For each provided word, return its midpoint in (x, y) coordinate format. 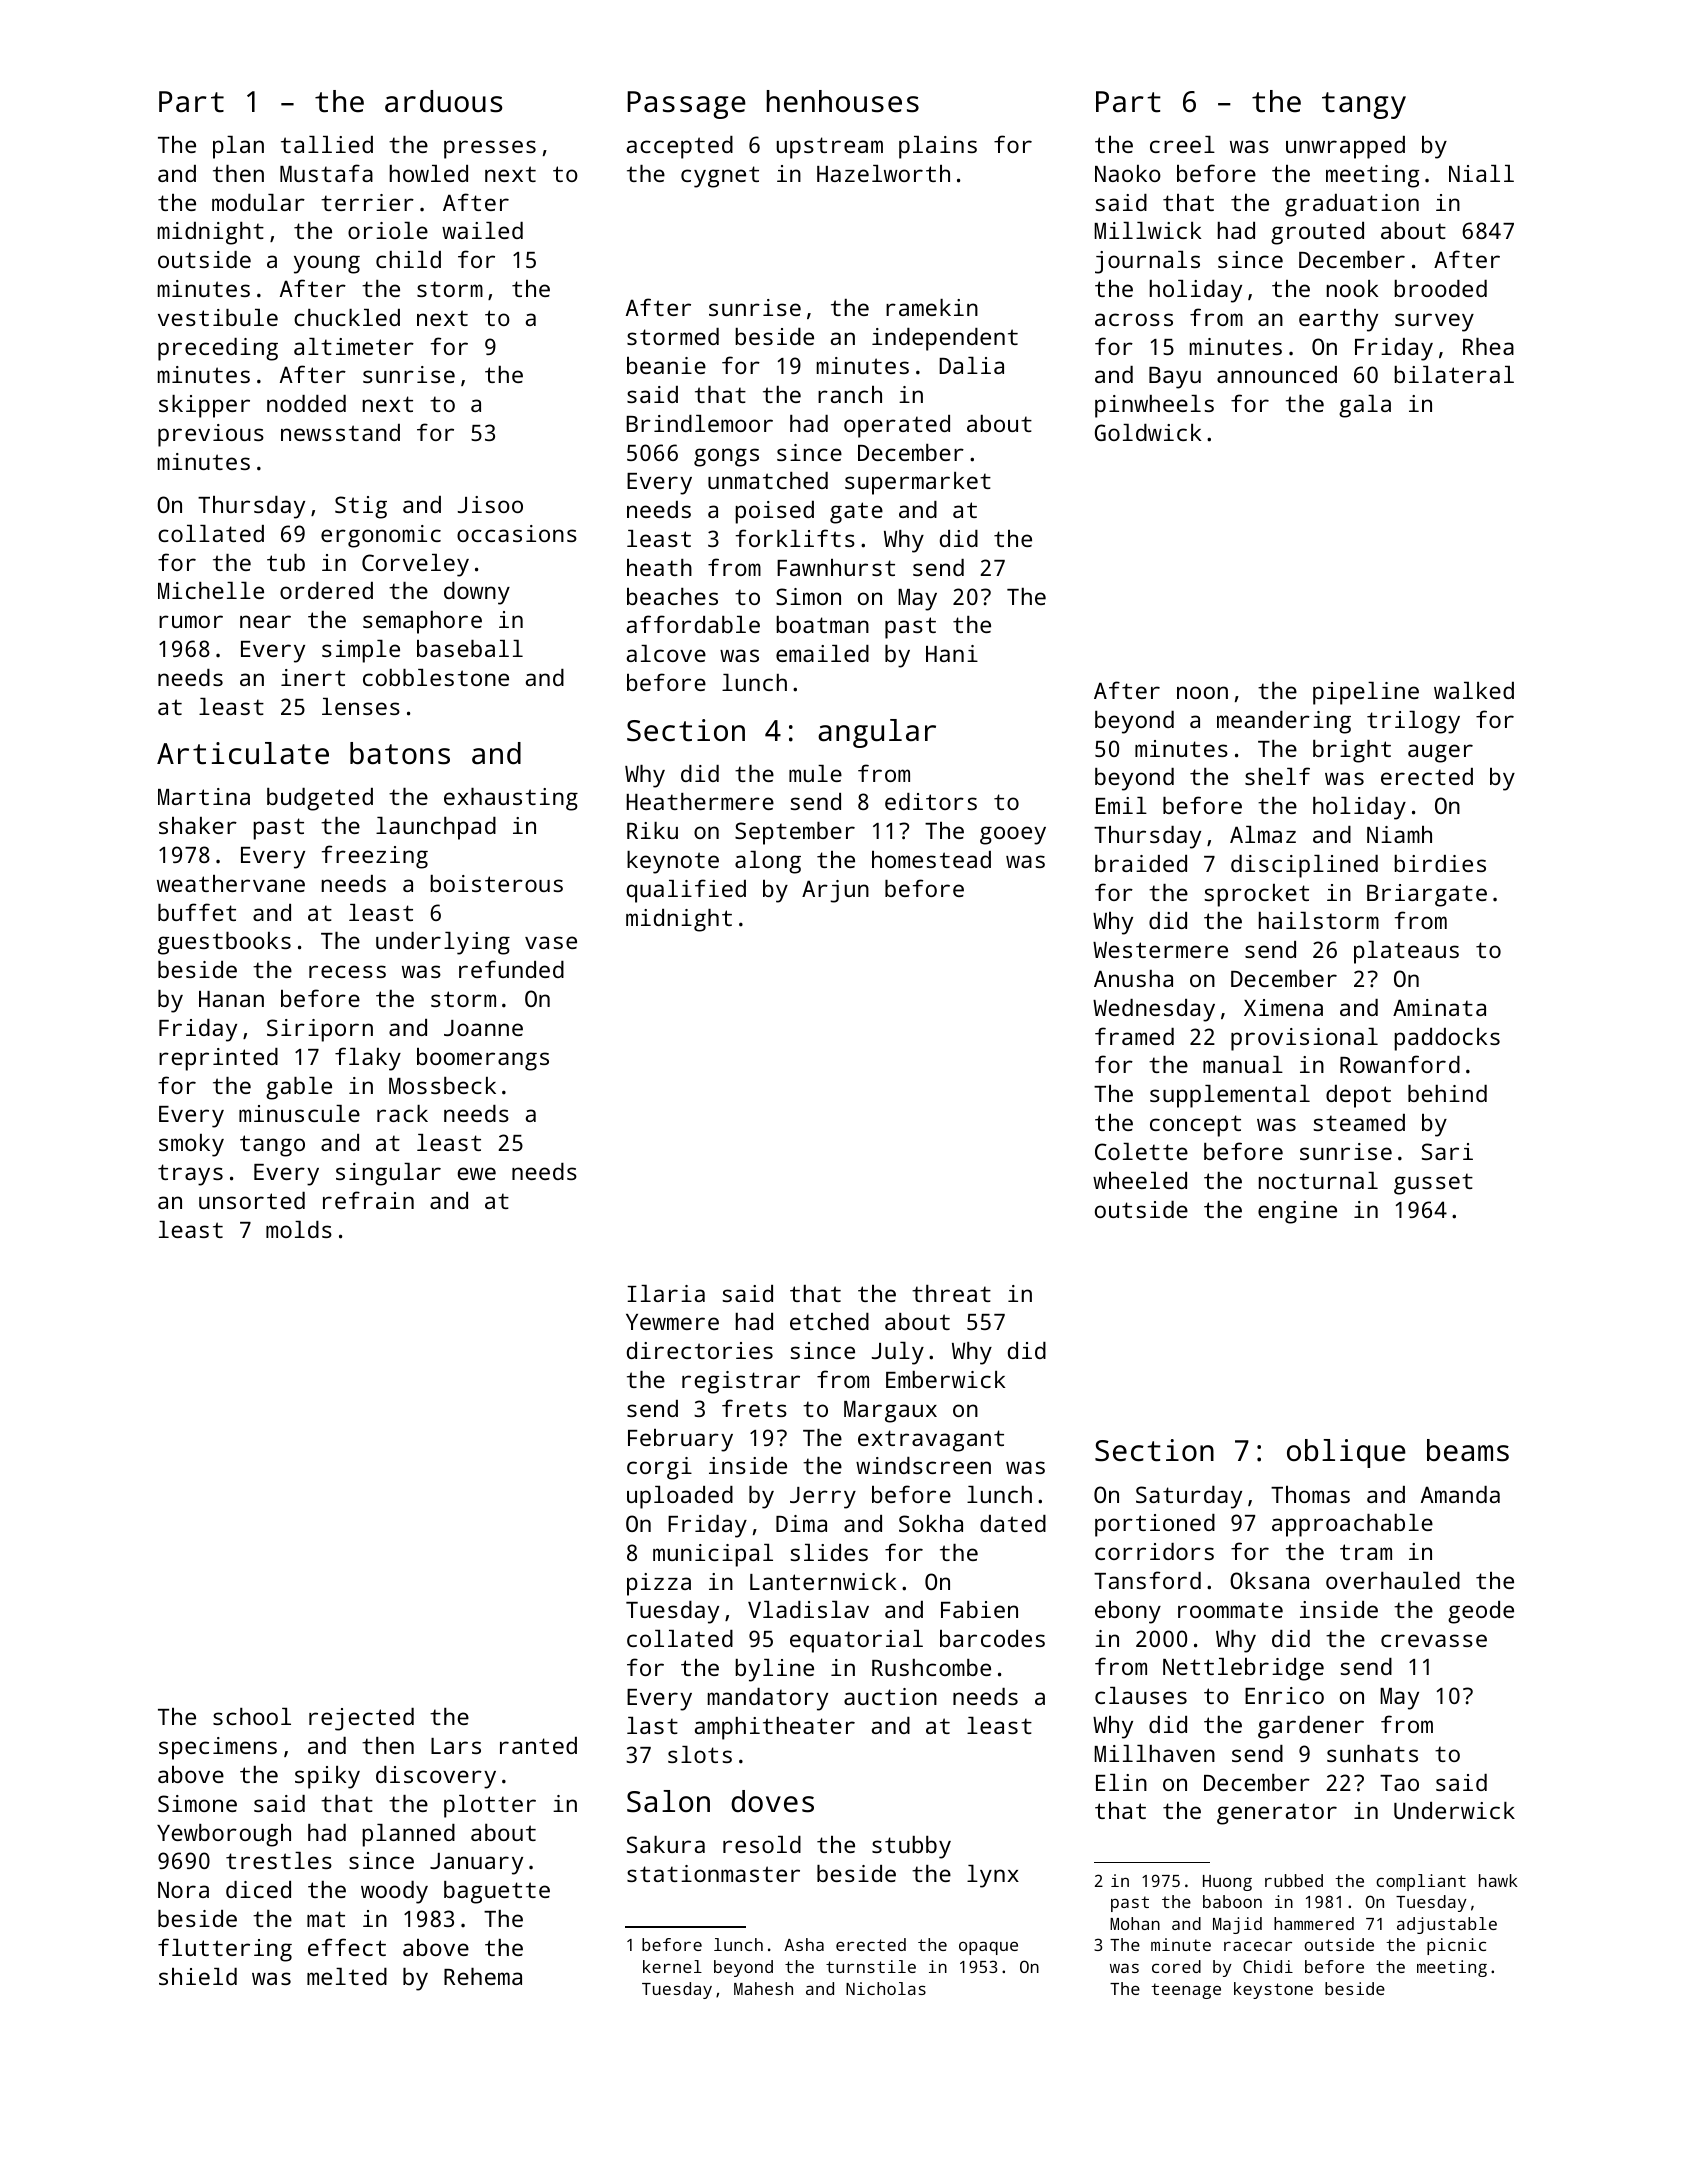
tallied (327, 144)
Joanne (483, 1028)
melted (347, 1976)
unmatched (768, 480)
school (252, 1716)
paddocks (1447, 1039)
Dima (801, 1523)
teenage (1186, 1991)
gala (1365, 406)
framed (1134, 1036)
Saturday (1189, 1497)
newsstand (340, 432)
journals (1147, 262)
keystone (1273, 1990)
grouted (1317, 233)
